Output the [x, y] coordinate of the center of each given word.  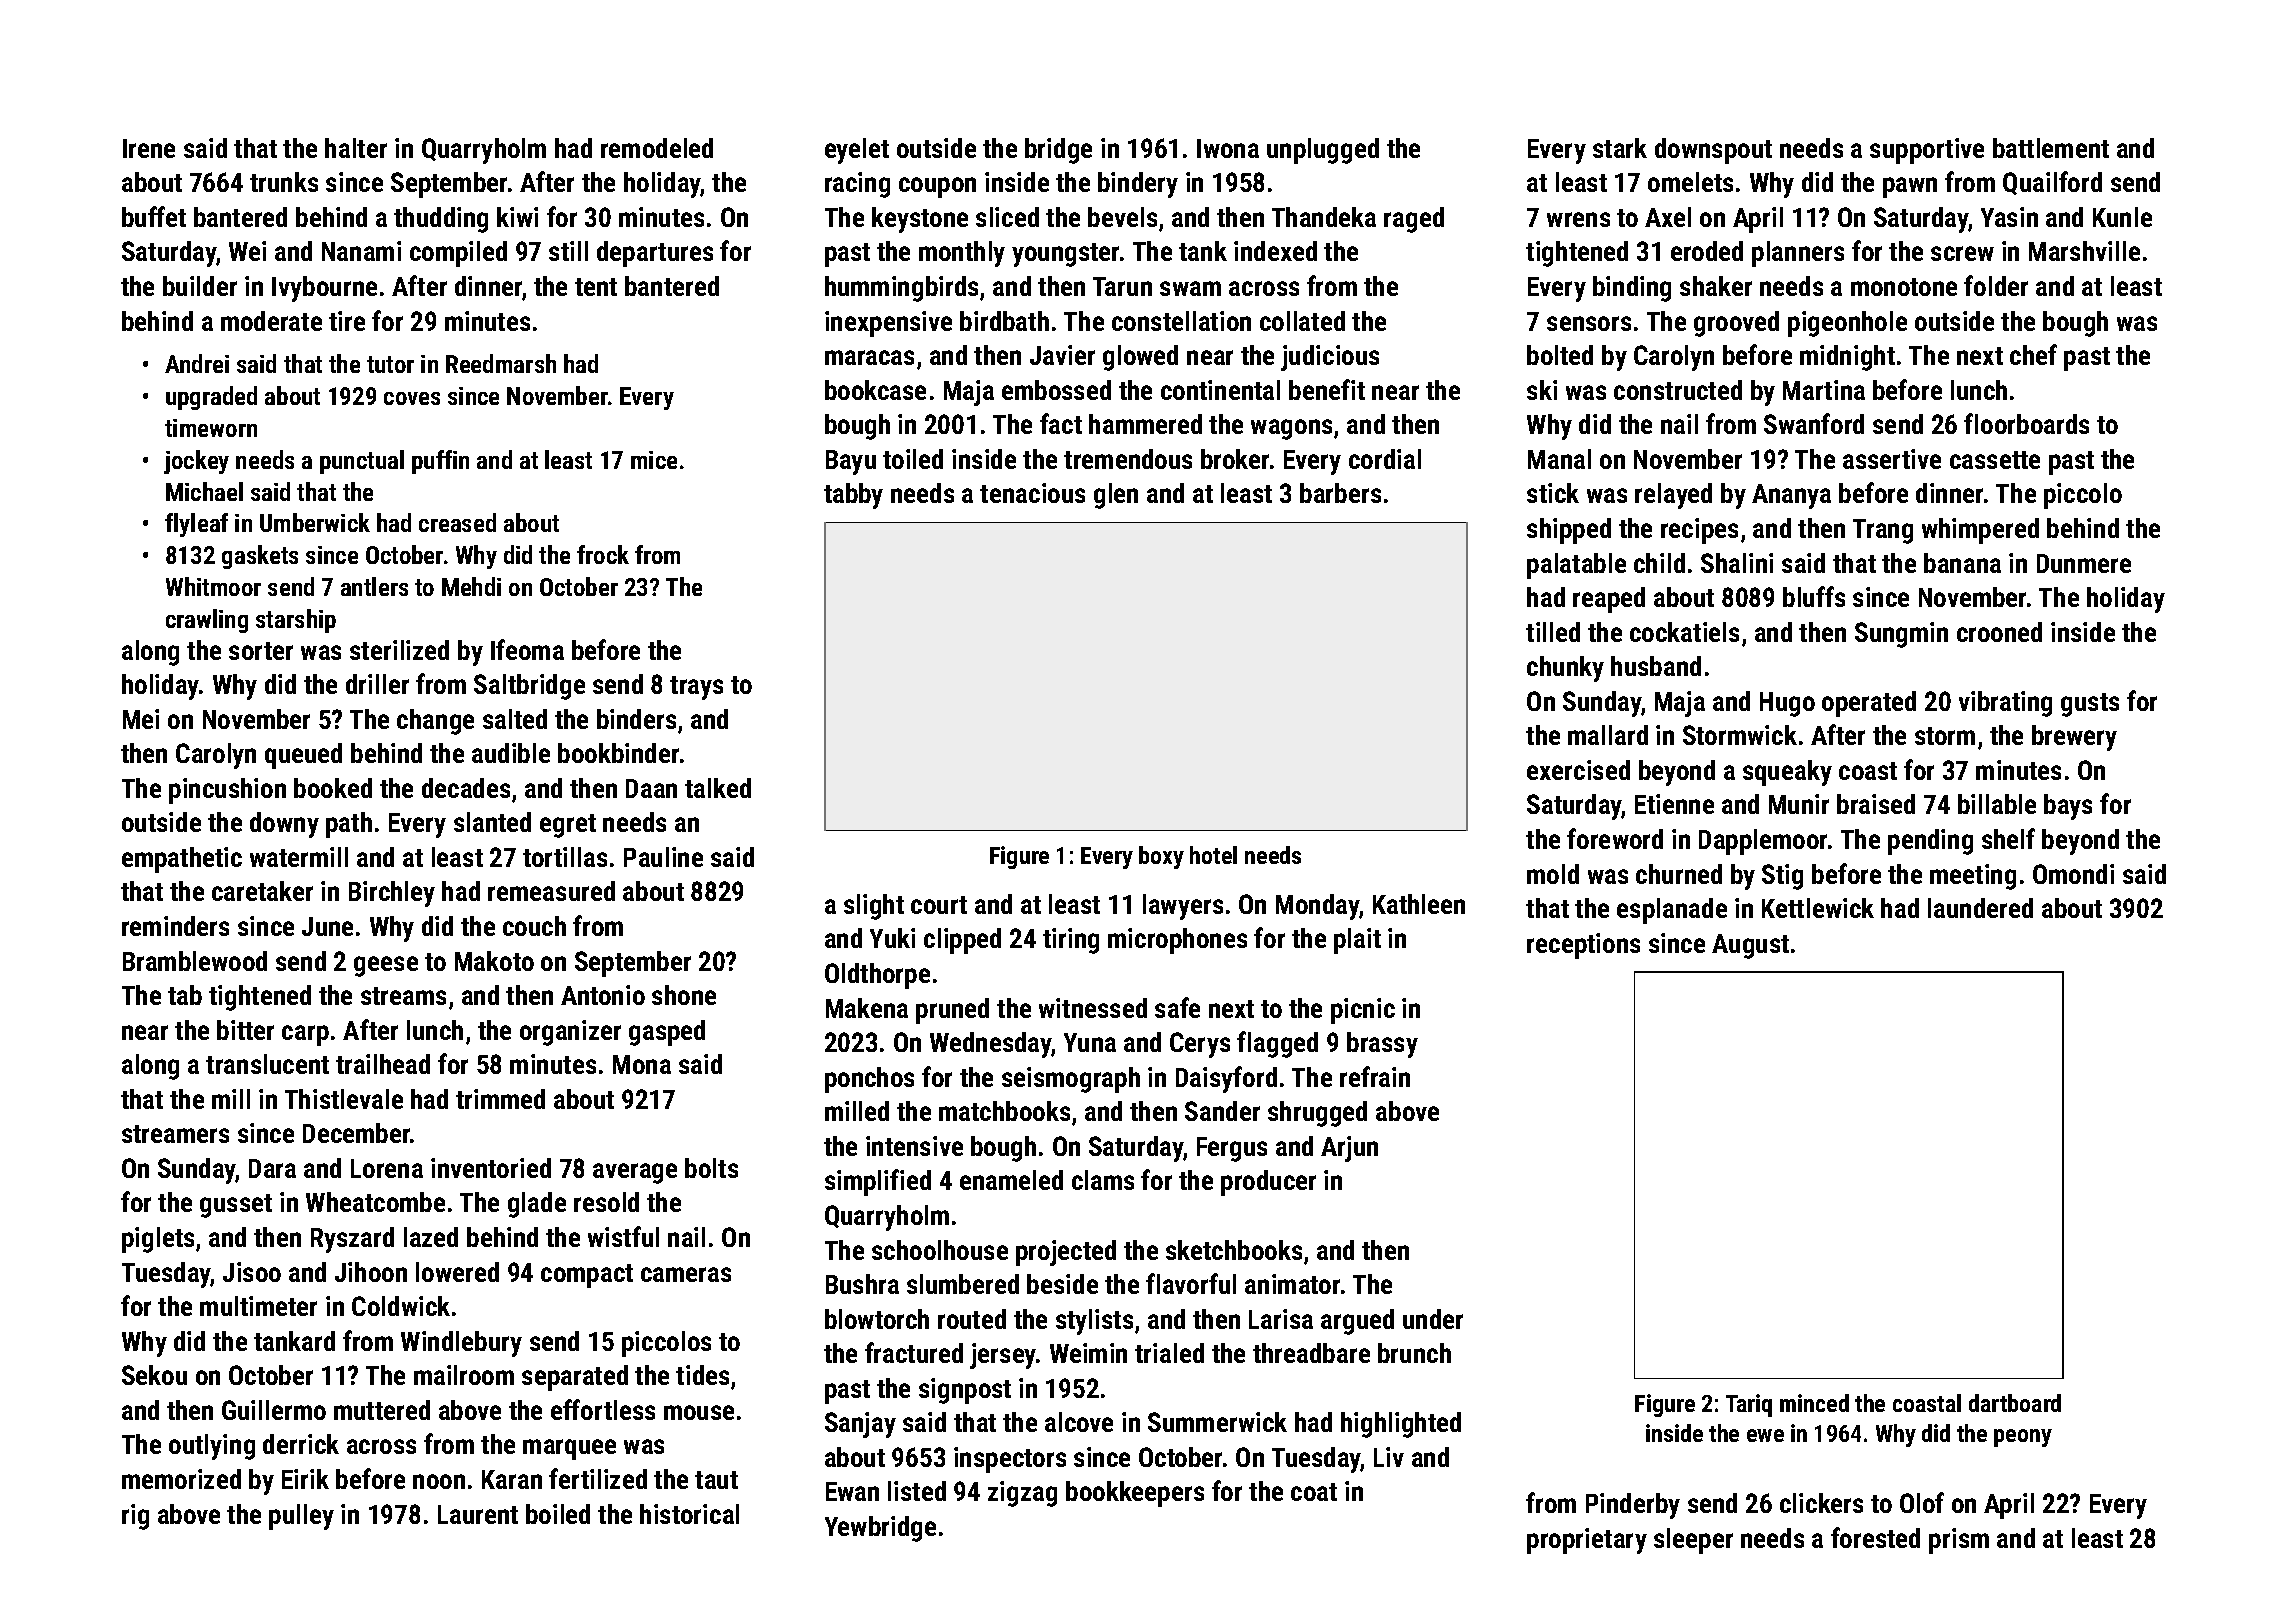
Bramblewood [195, 961]
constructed [1678, 390]
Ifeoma [527, 649]
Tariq [1749, 1405]
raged [1414, 220]
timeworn [211, 428]
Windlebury [461, 1344]
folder [1996, 285]
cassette [1995, 460]
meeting [1973, 877]
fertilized [598, 1478]
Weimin [1088, 1353]
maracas [869, 357]
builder [200, 286]
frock [603, 554]
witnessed [1093, 1008]
